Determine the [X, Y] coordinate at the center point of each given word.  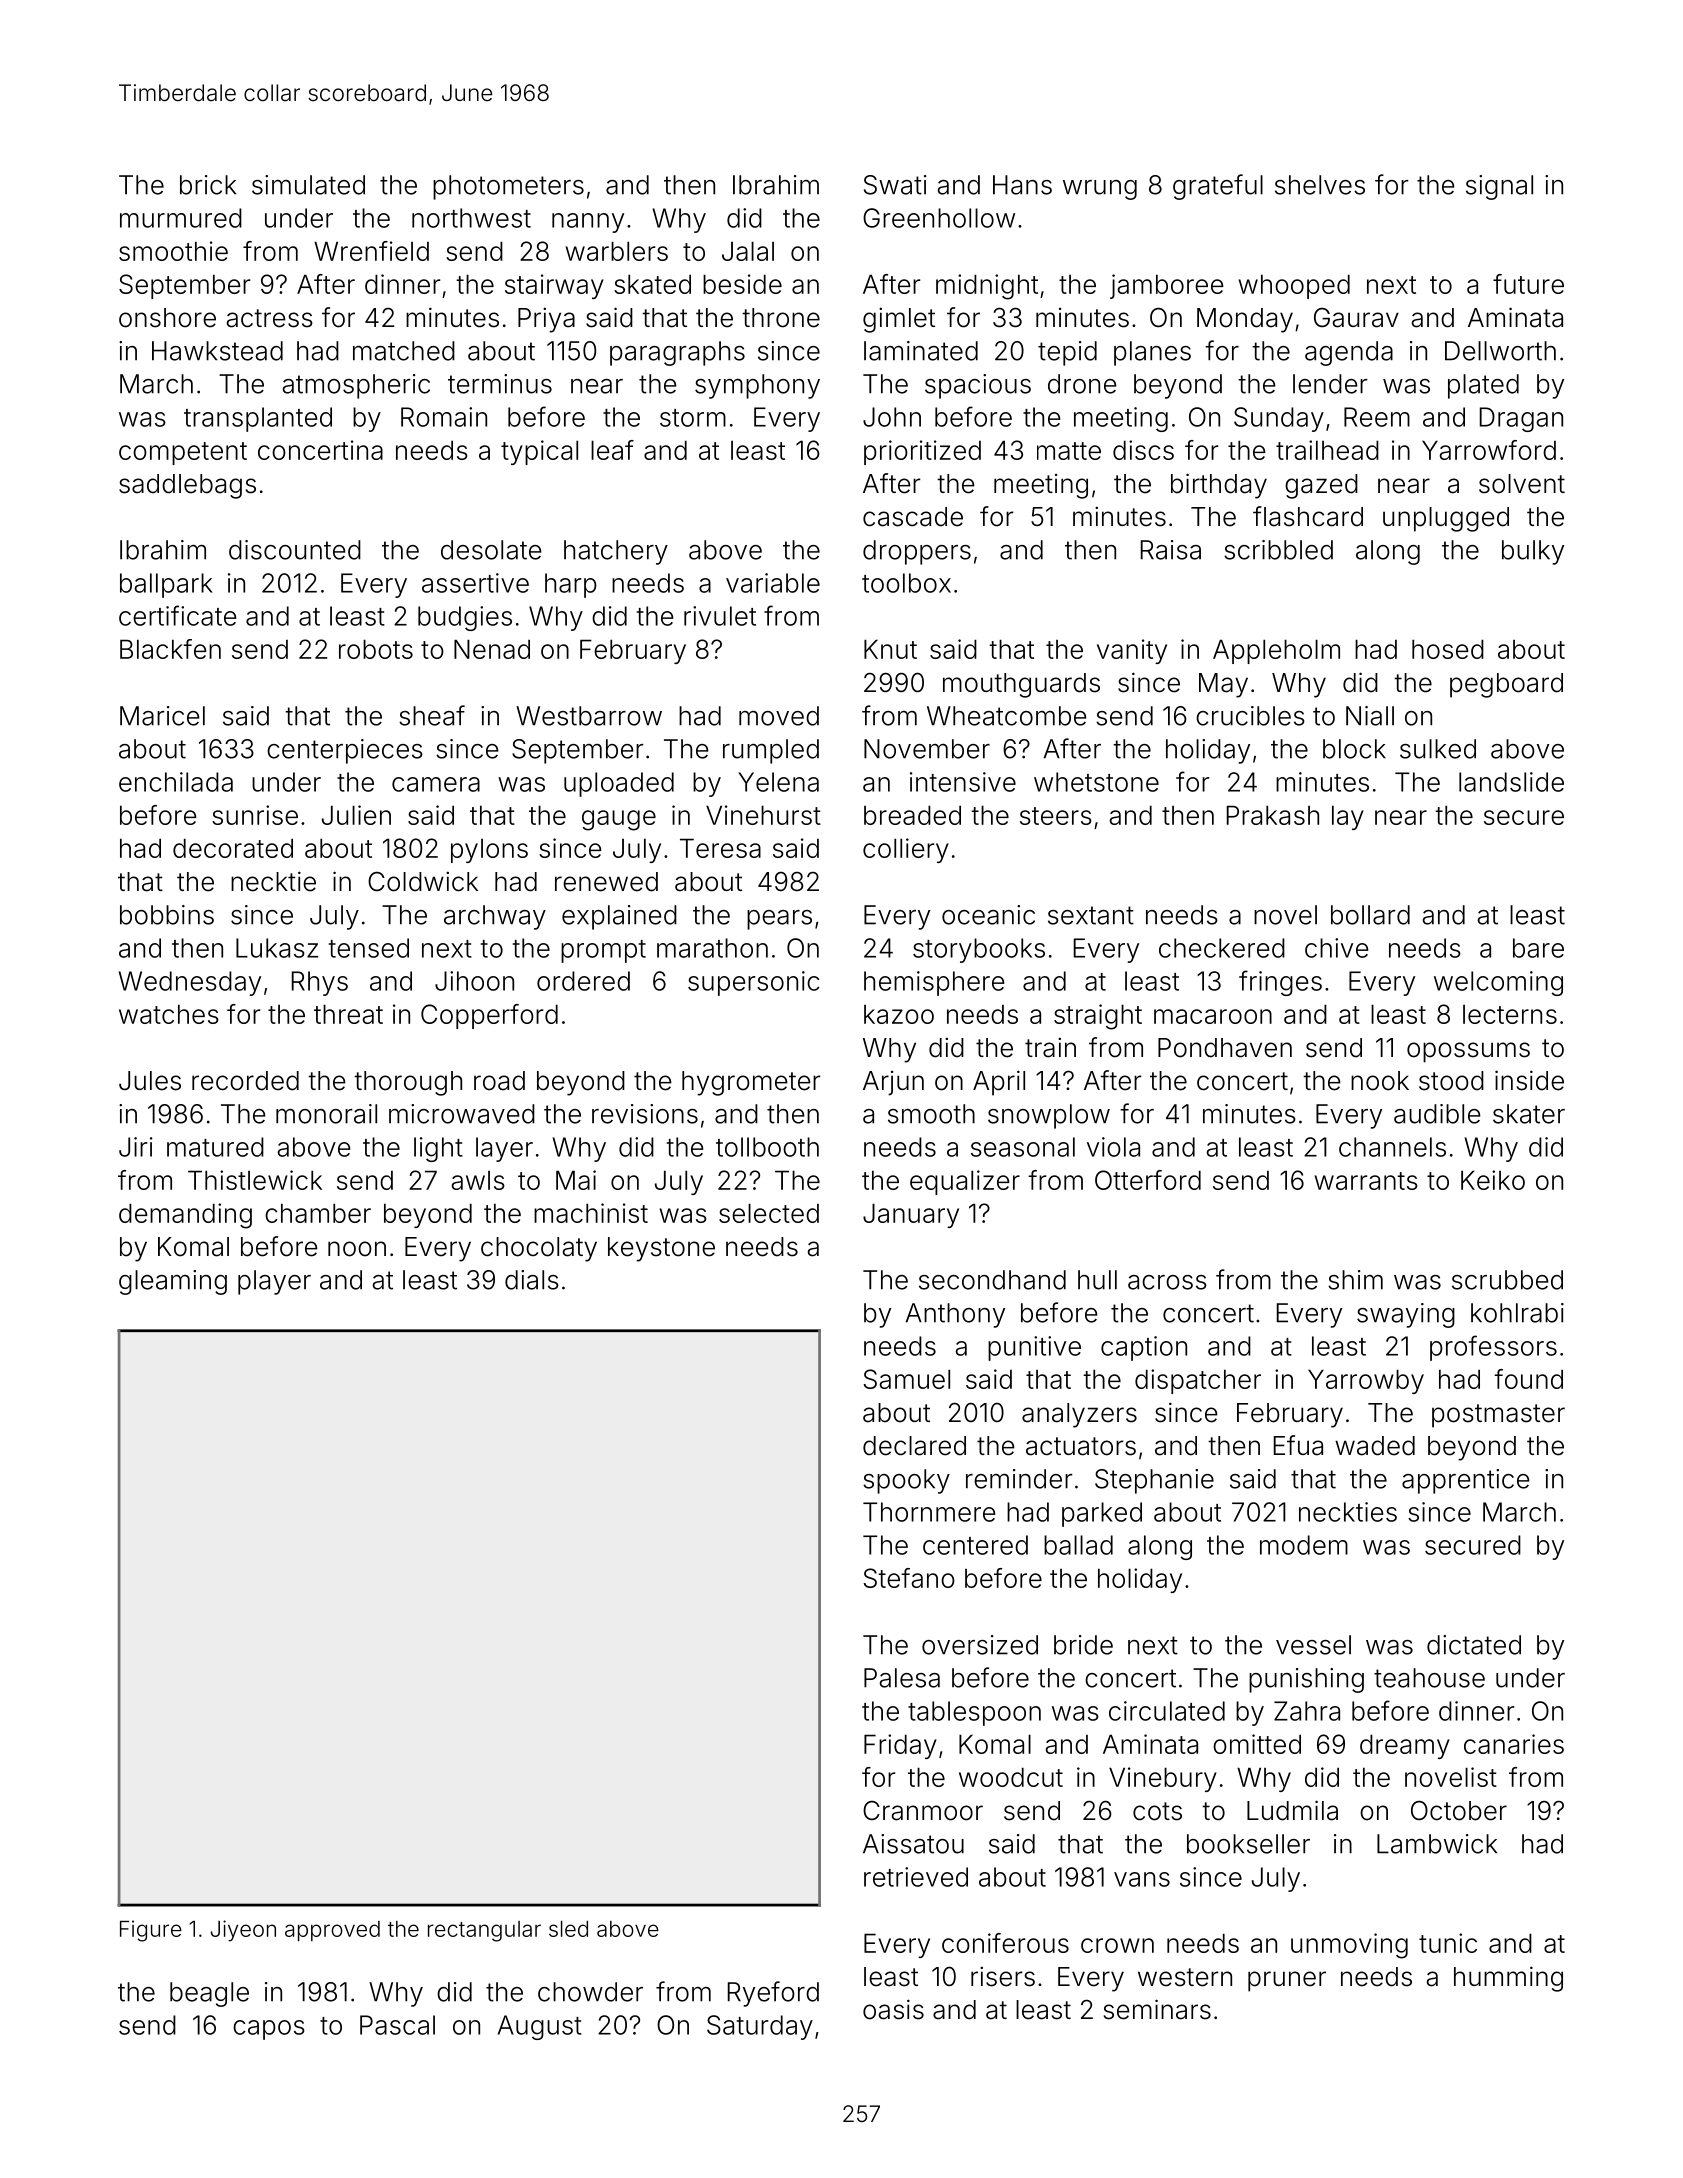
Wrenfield [371, 251]
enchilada [176, 782]
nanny [588, 223]
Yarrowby [1366, 1381]
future [1528, 284]
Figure [151, 1931]
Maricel [162, 716]
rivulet [720, 616]
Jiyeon [243, 1931]
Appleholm [1276, 651]
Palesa [902, 1678]
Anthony [955, 1315]
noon [357, 1249]
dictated [1474, 1645]
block [1354, 749]
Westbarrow [589, 716]
